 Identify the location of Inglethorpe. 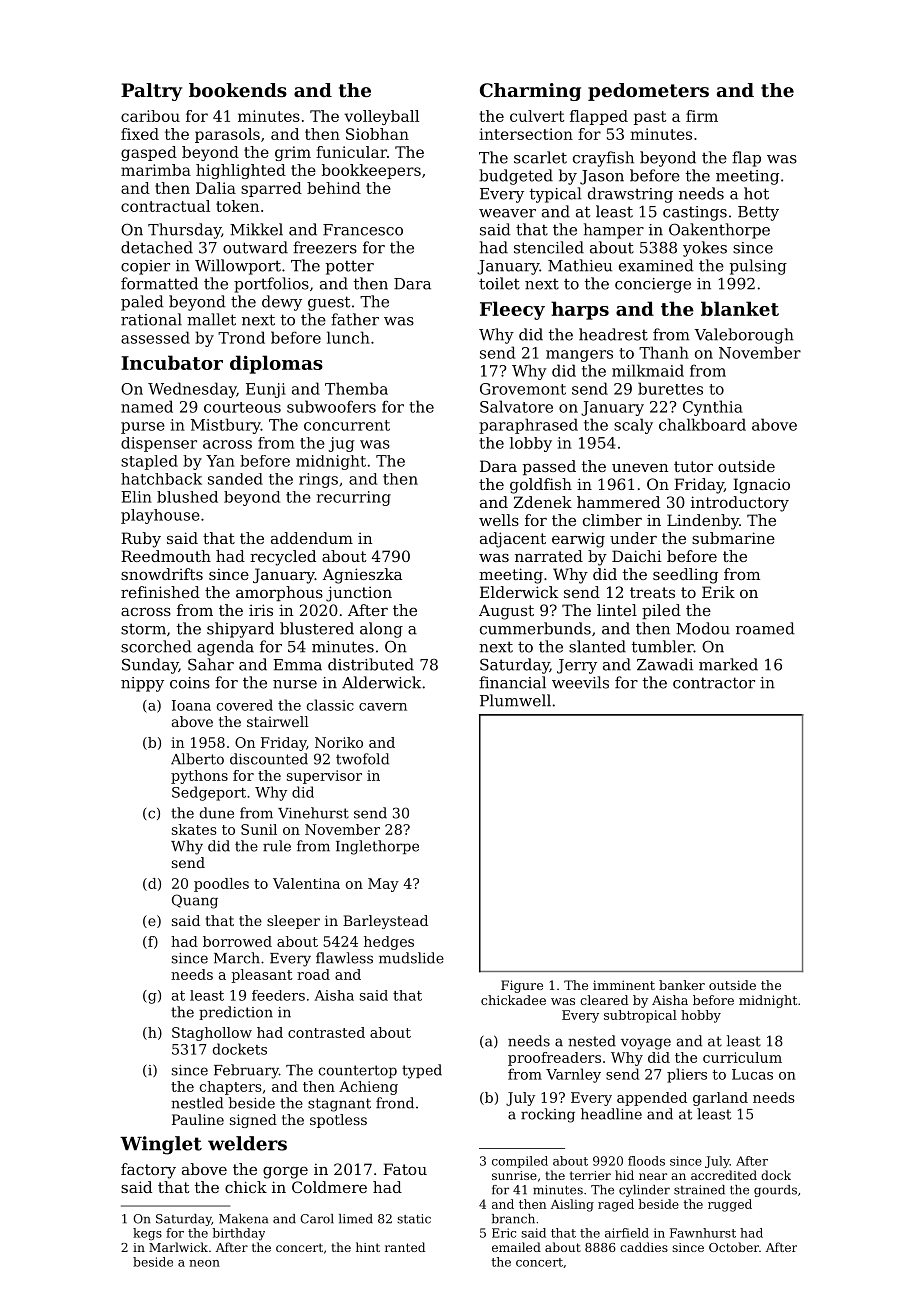
(377, 847).
